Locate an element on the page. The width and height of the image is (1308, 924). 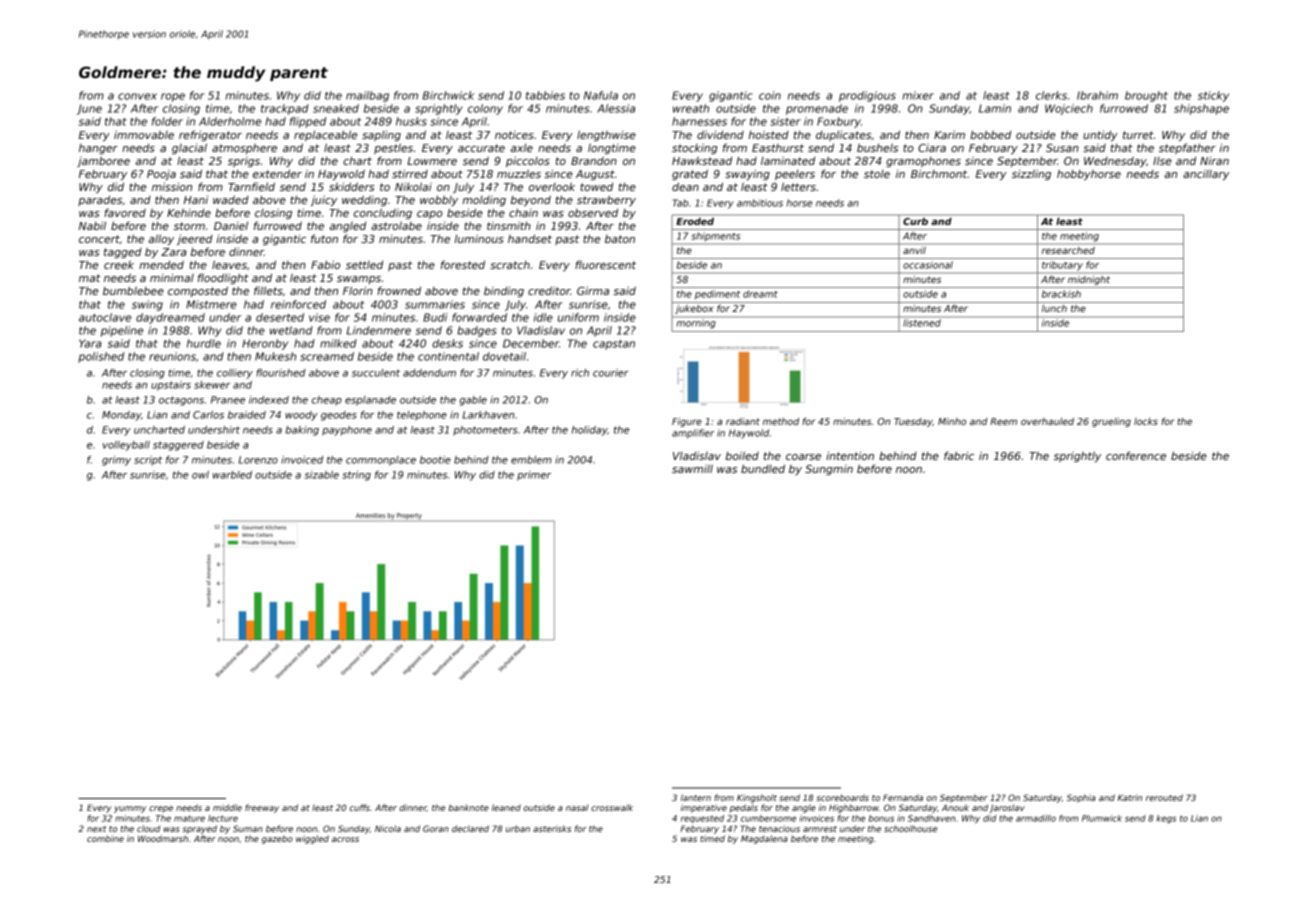
swing is located at coordinates (147, 305).
